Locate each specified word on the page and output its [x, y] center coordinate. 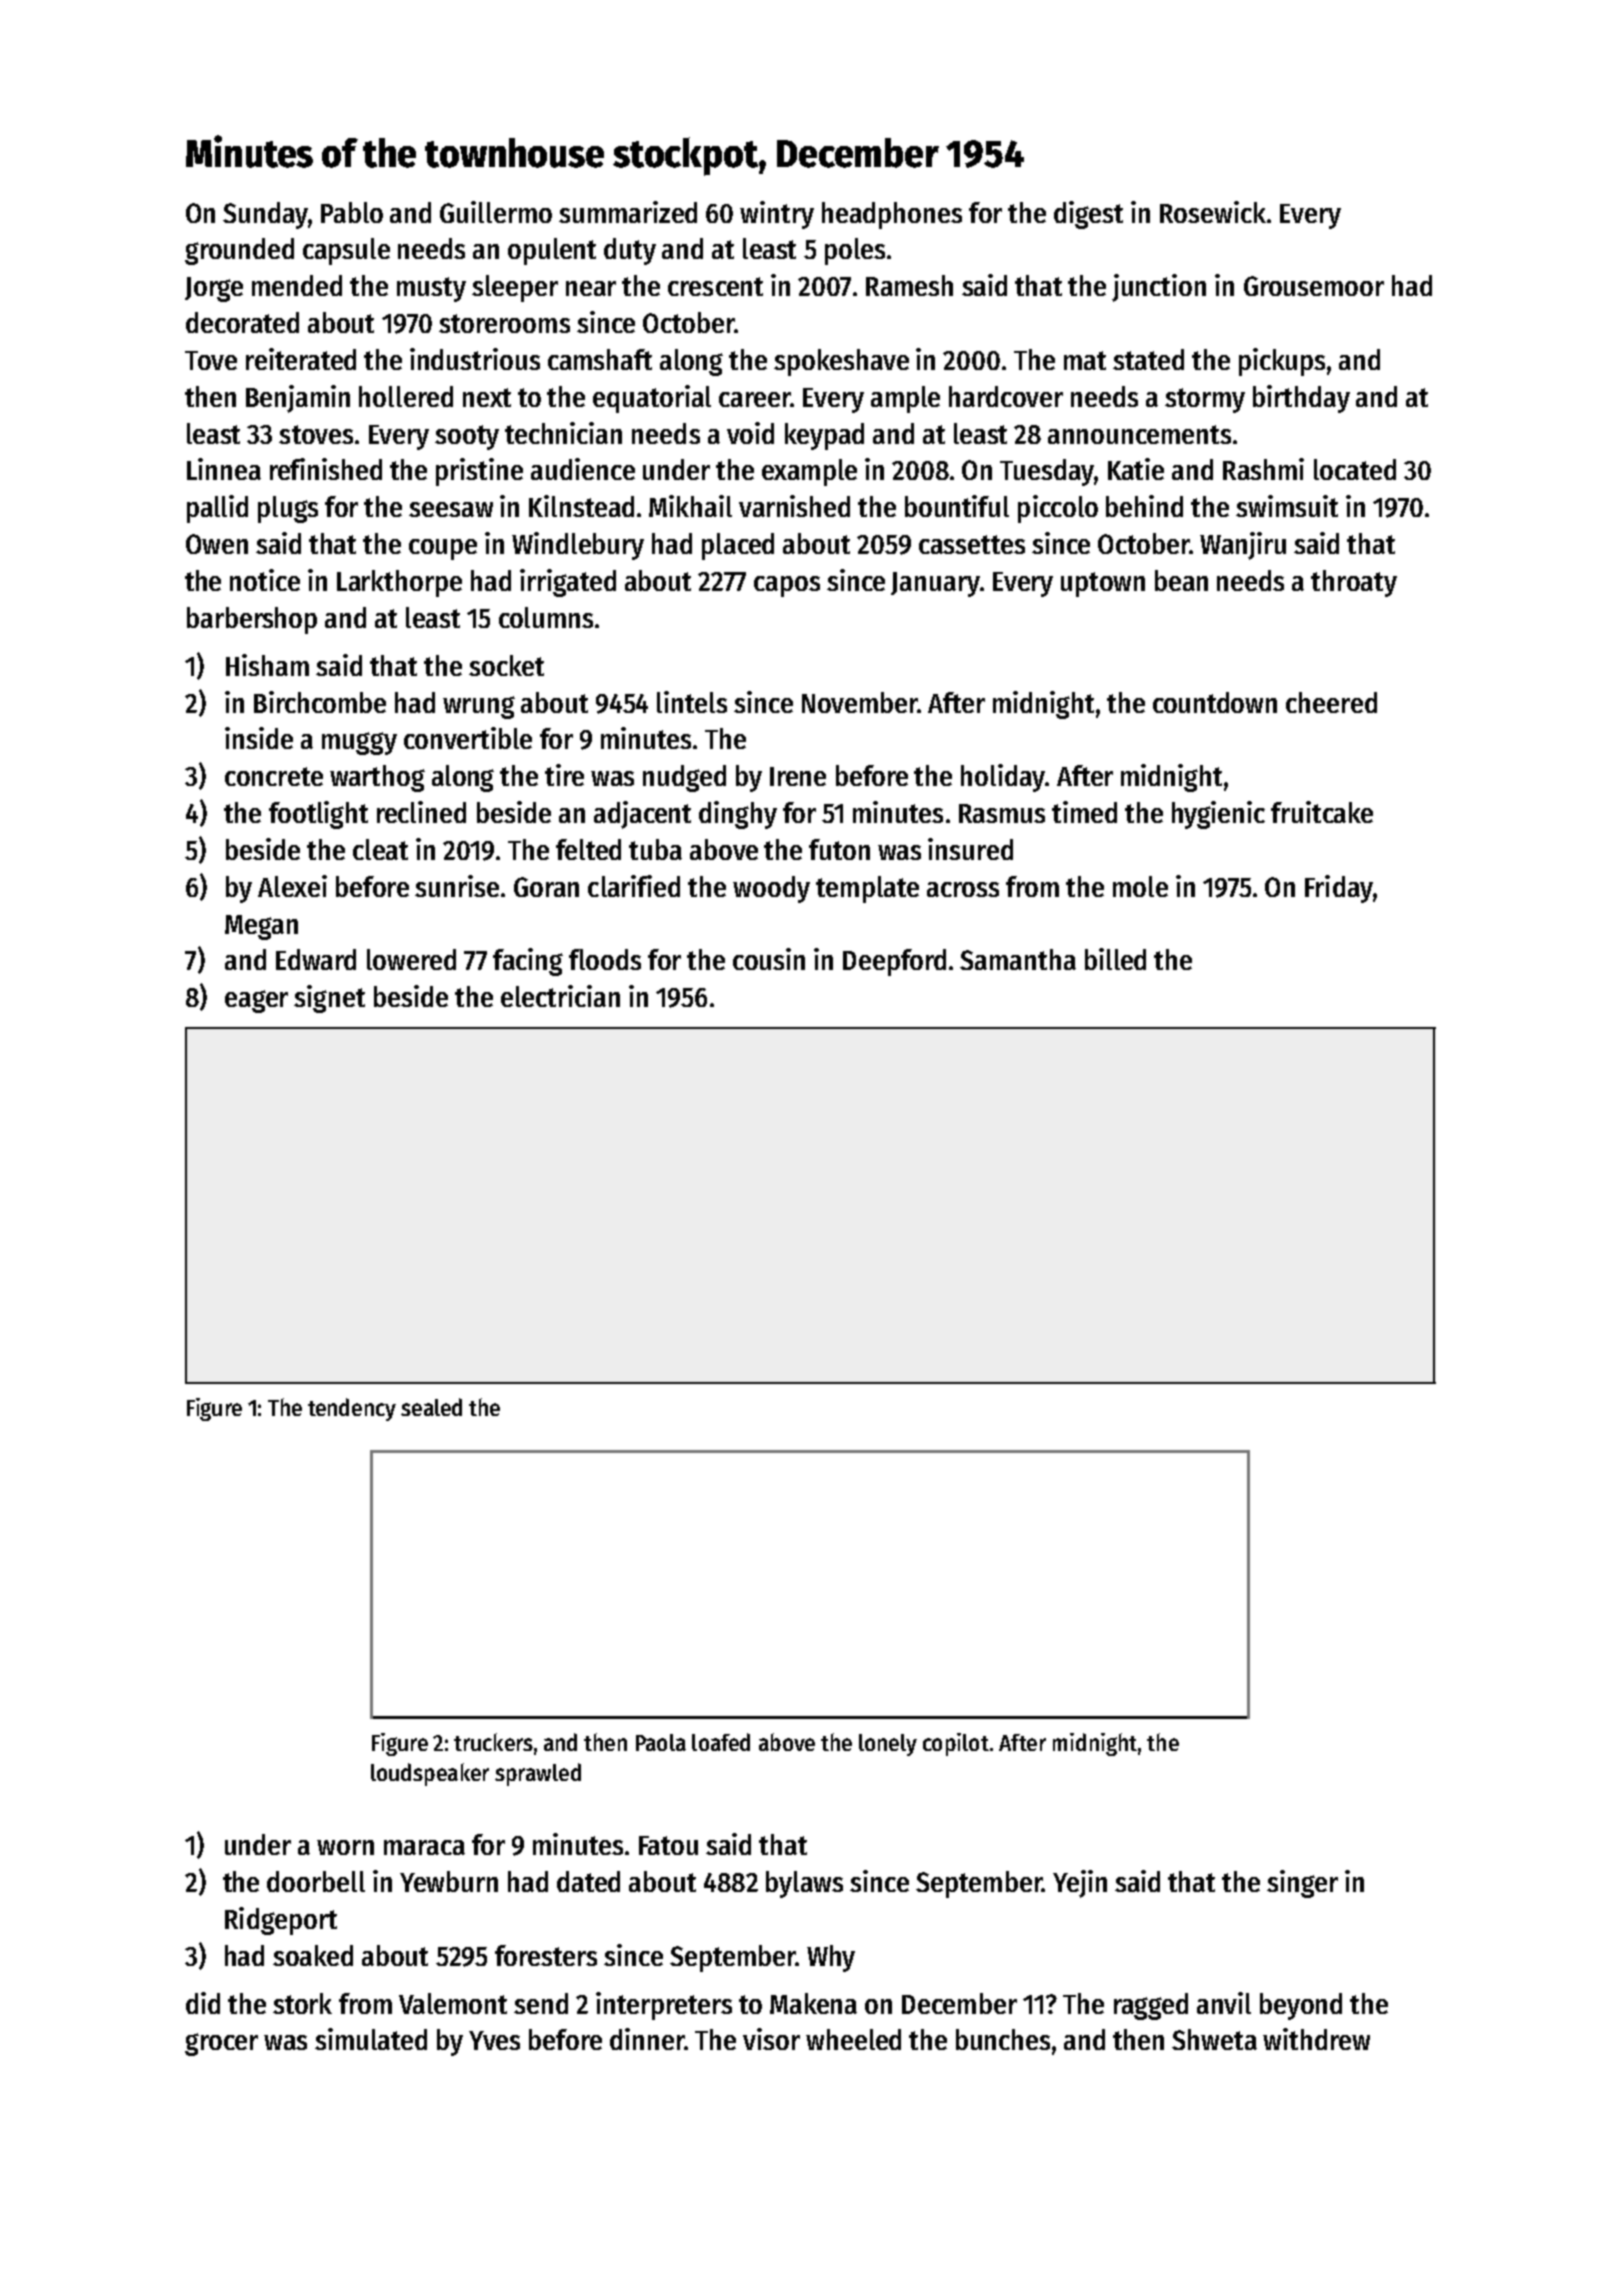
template [867, 889]
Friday [1339, 889]
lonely [888, 1745]
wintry [777, 215]
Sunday [265, 215]
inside [259, 738]
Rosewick [1213, 212]
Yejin [1080, 1884]
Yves [494, 2040]
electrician [560, 996]
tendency [352, 1409]
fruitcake [1322, 812]
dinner [647, 2039]
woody [771, 889]
